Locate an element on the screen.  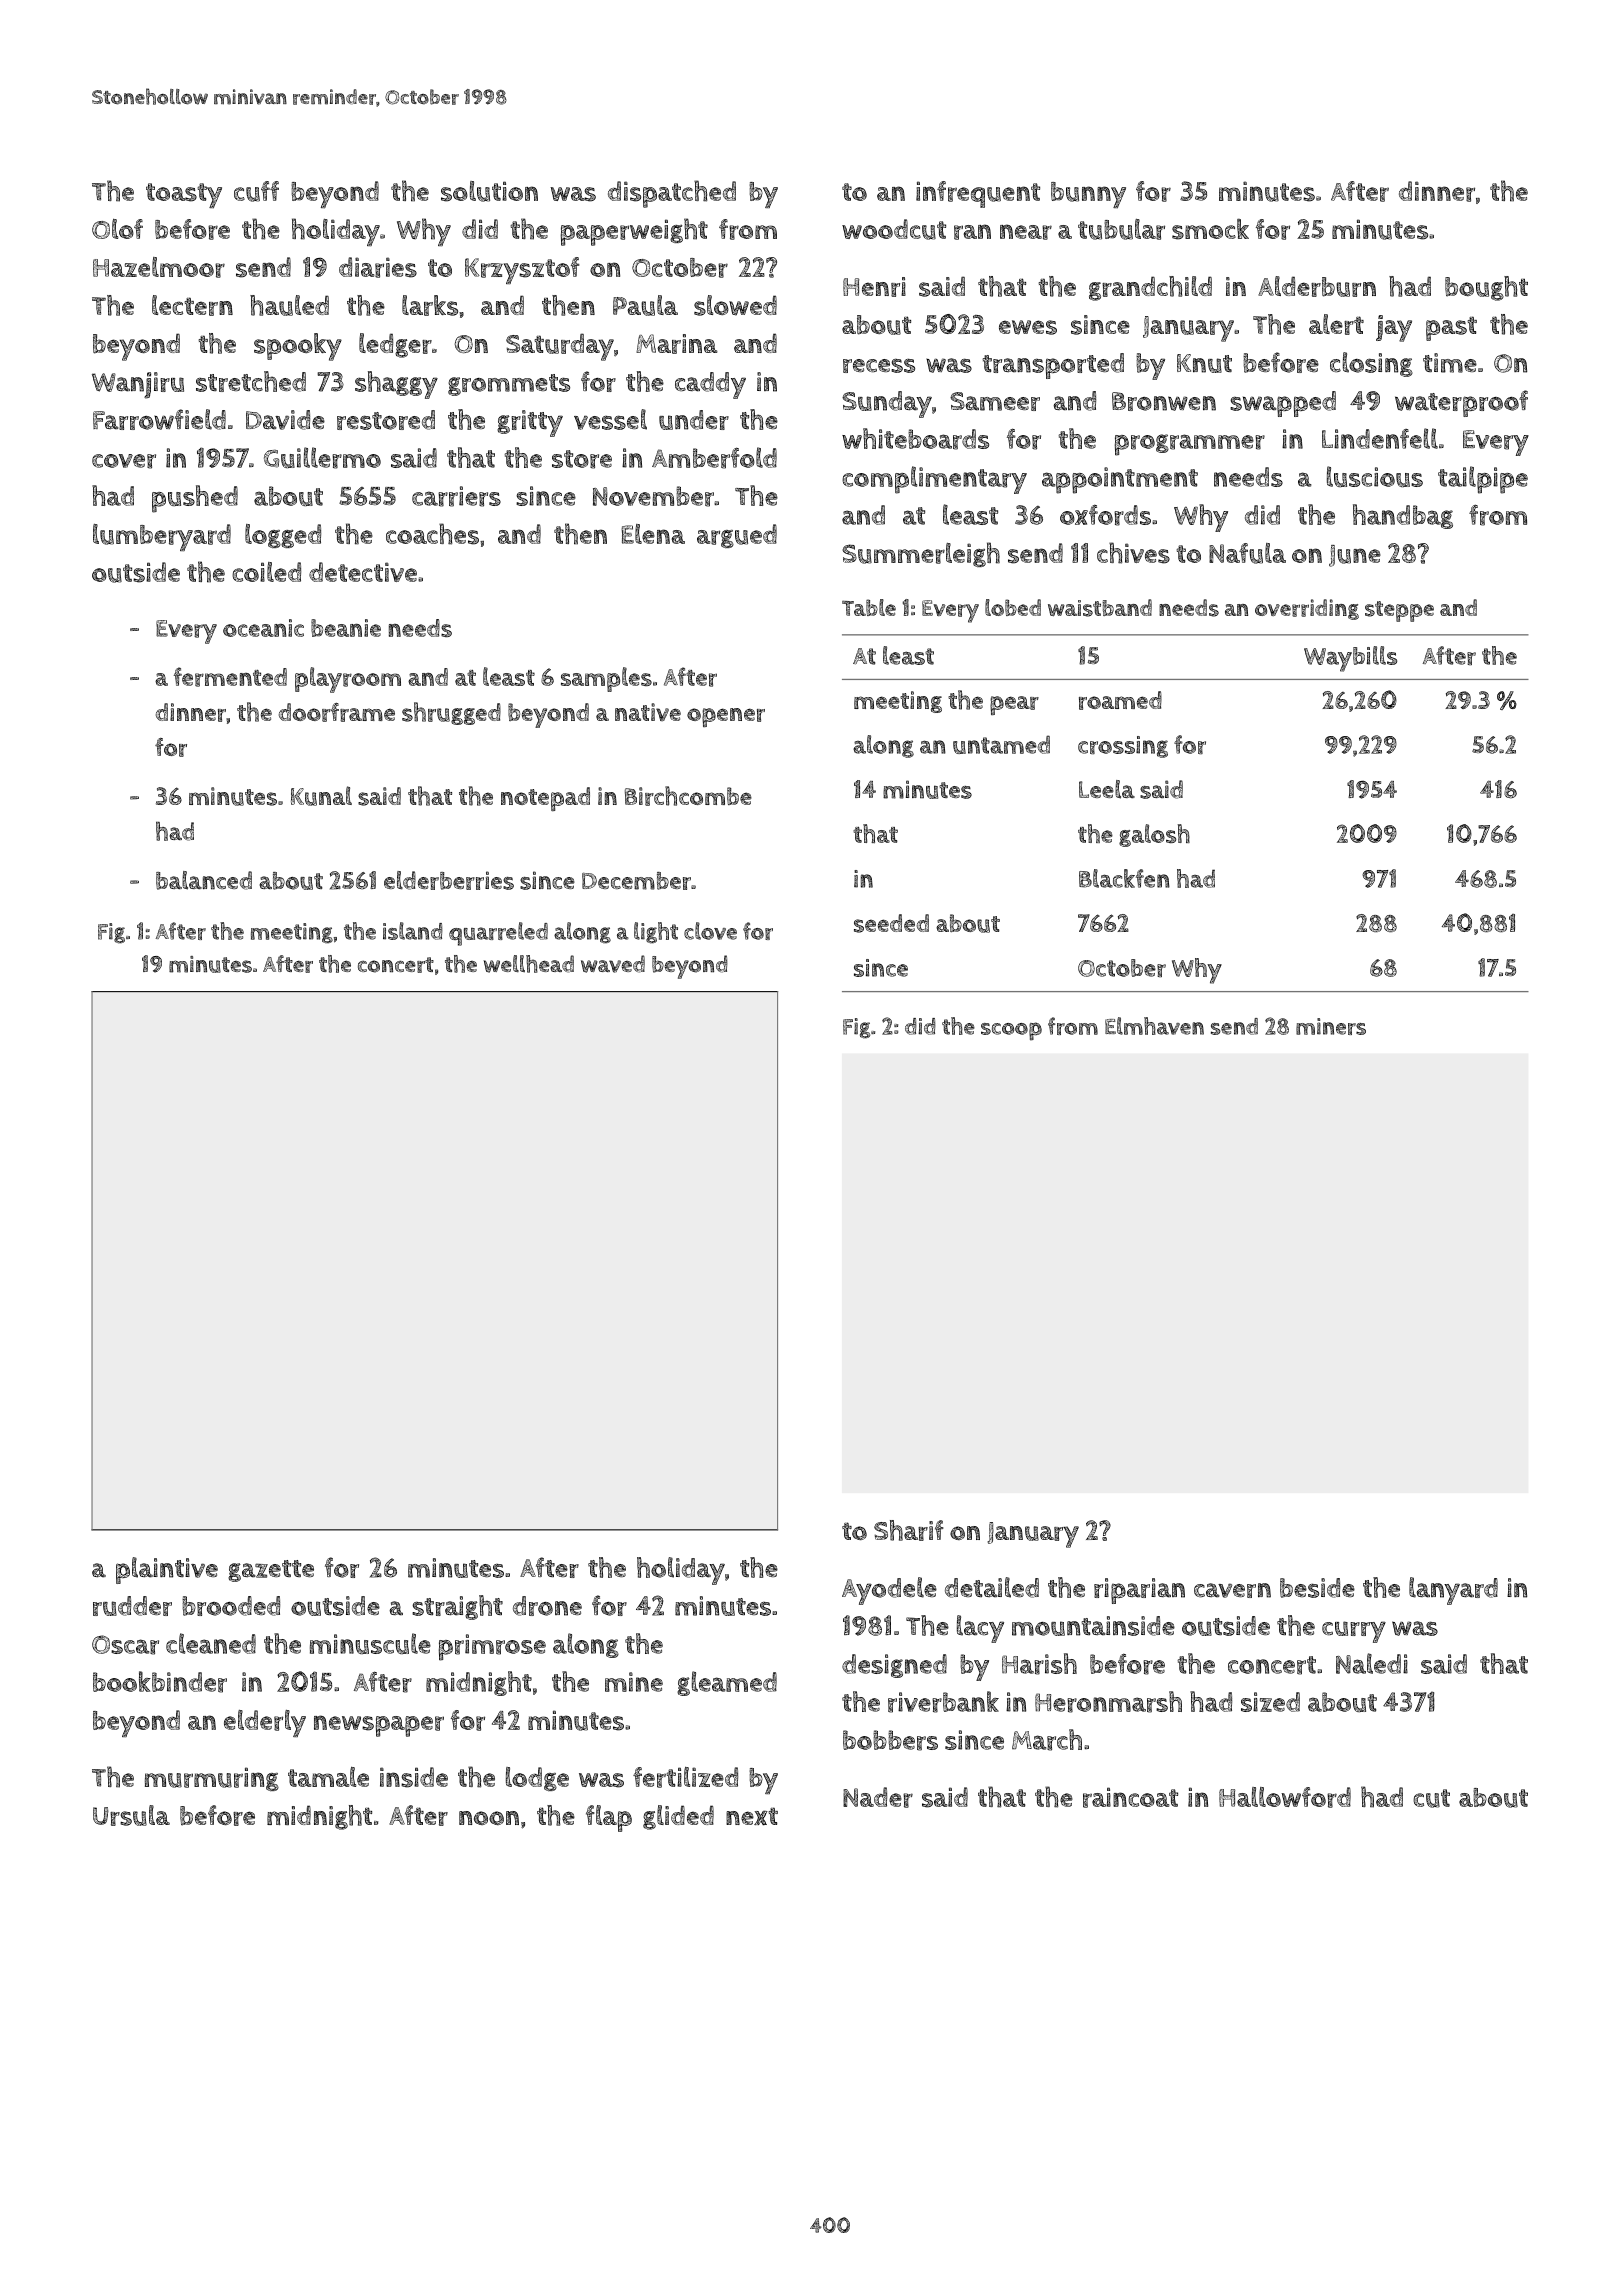
Sameer is located at coordinates (995, 401).
